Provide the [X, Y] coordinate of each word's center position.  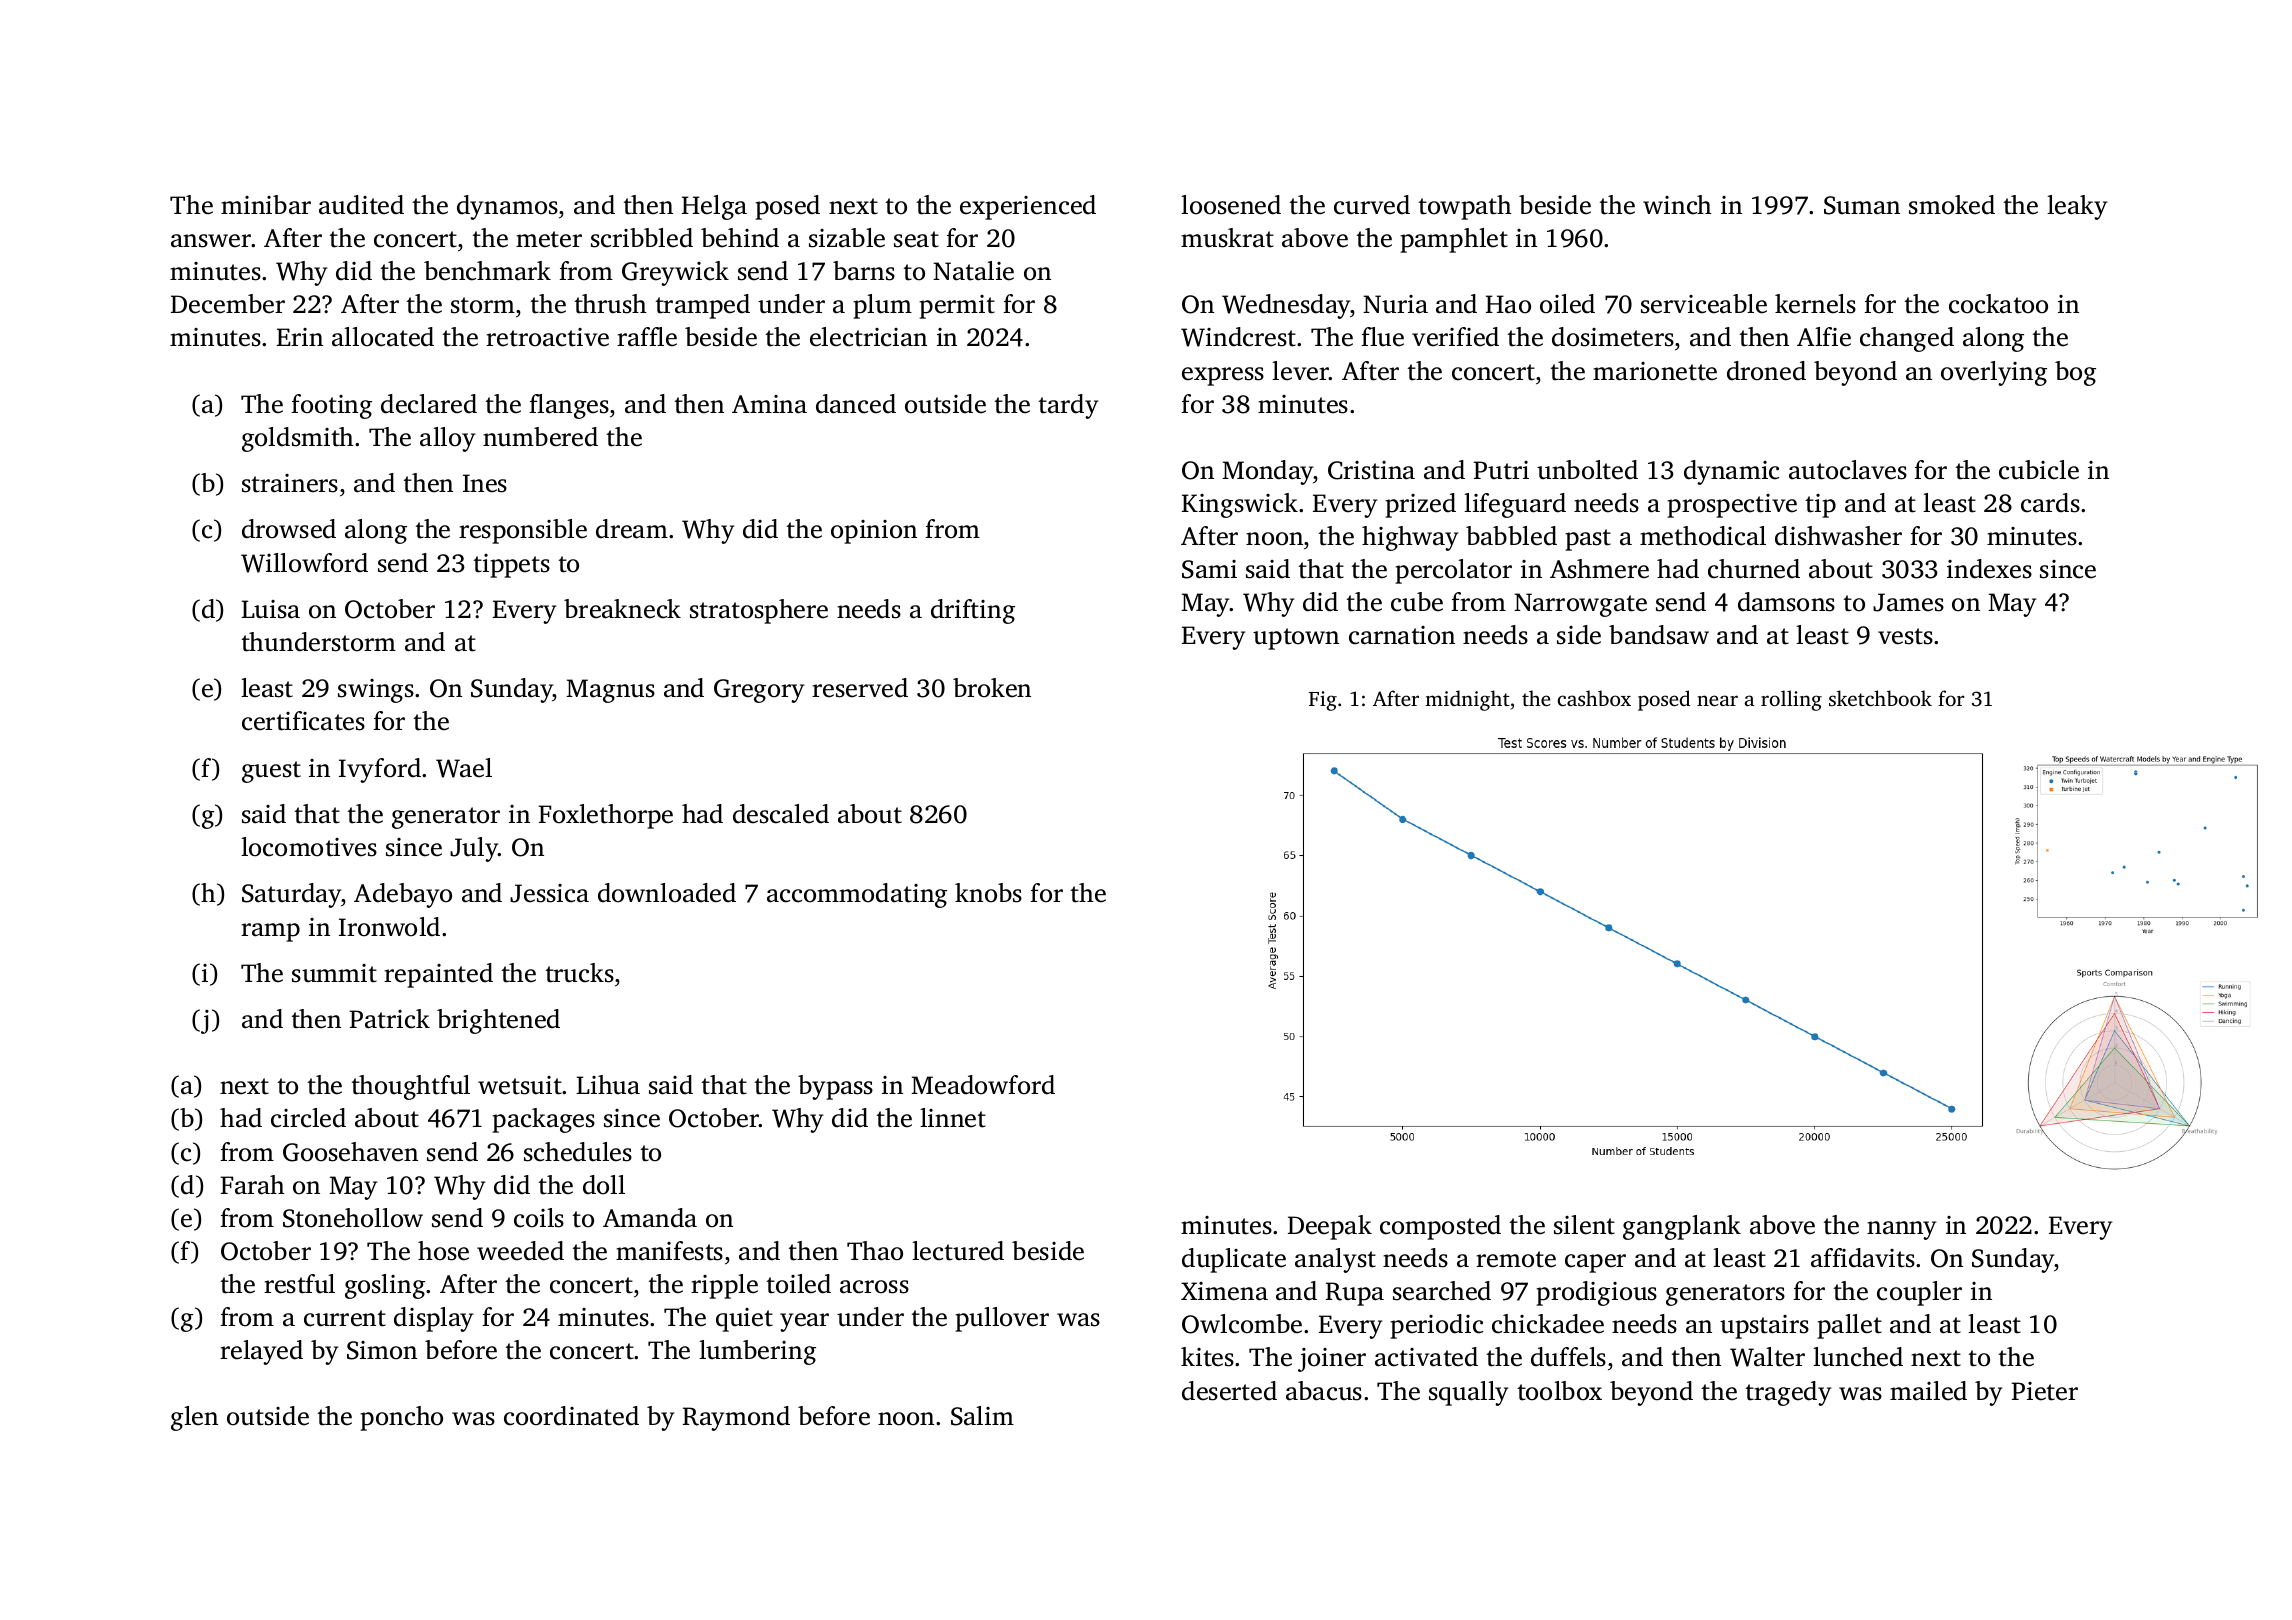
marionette [1655, 371]
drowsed [289, 529]
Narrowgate [1580, 605]
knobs [988, 893]
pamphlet [1454, 240]
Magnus [610, 691]
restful [299, 1284]
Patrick [389, 1019]
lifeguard [1515, 505]
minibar [266, 205]
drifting [973, 611]
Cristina [1371, 470]
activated [1426, 1357]
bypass [835, 1087]
